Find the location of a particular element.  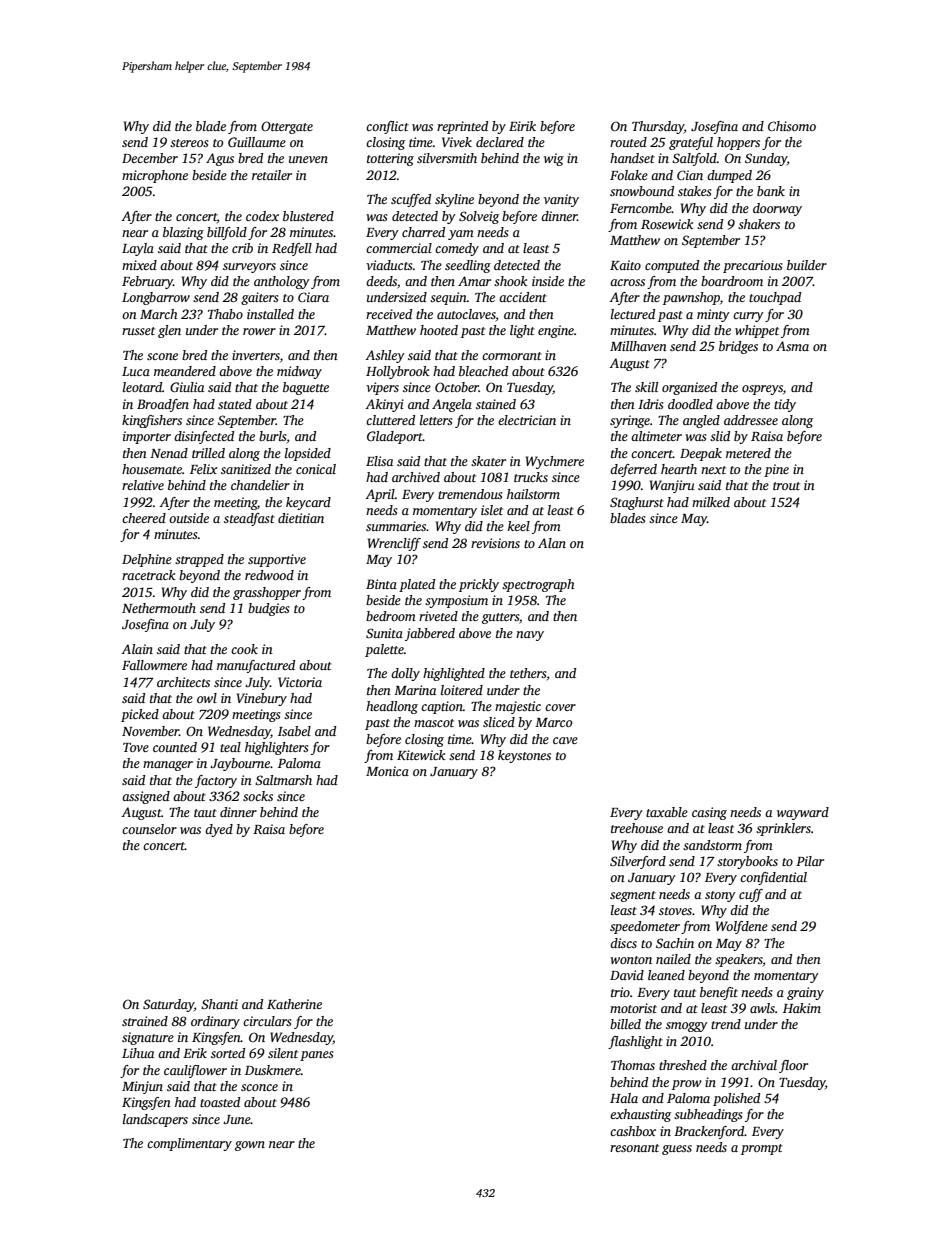

counselor is located at coordinates (149, 829).
